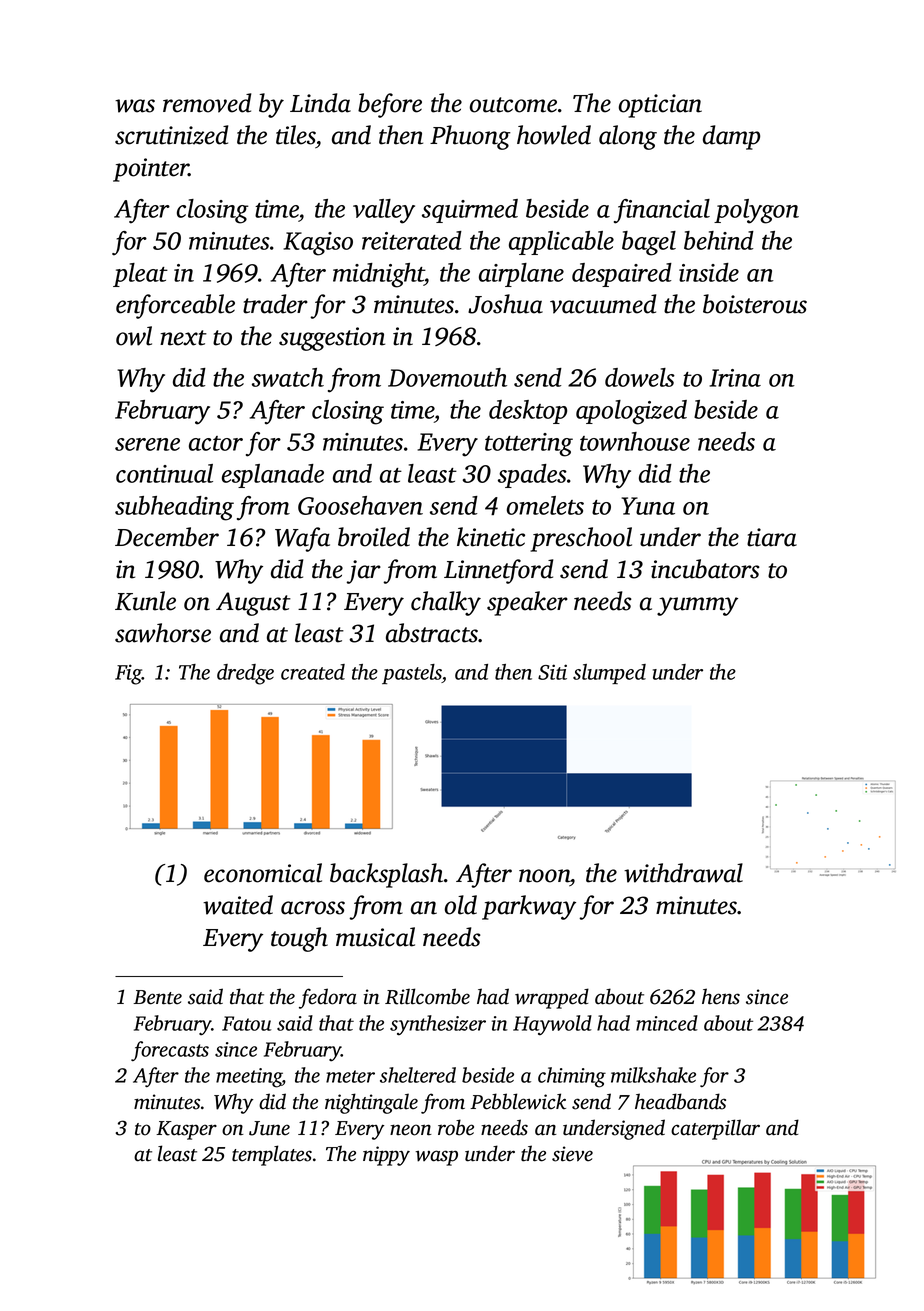 The width and height of the screenshot is (924, 1311). What do you see at coordinates (175, 306) in the screenshot?
I see `enforceable` at bounding box center [175, 306].
